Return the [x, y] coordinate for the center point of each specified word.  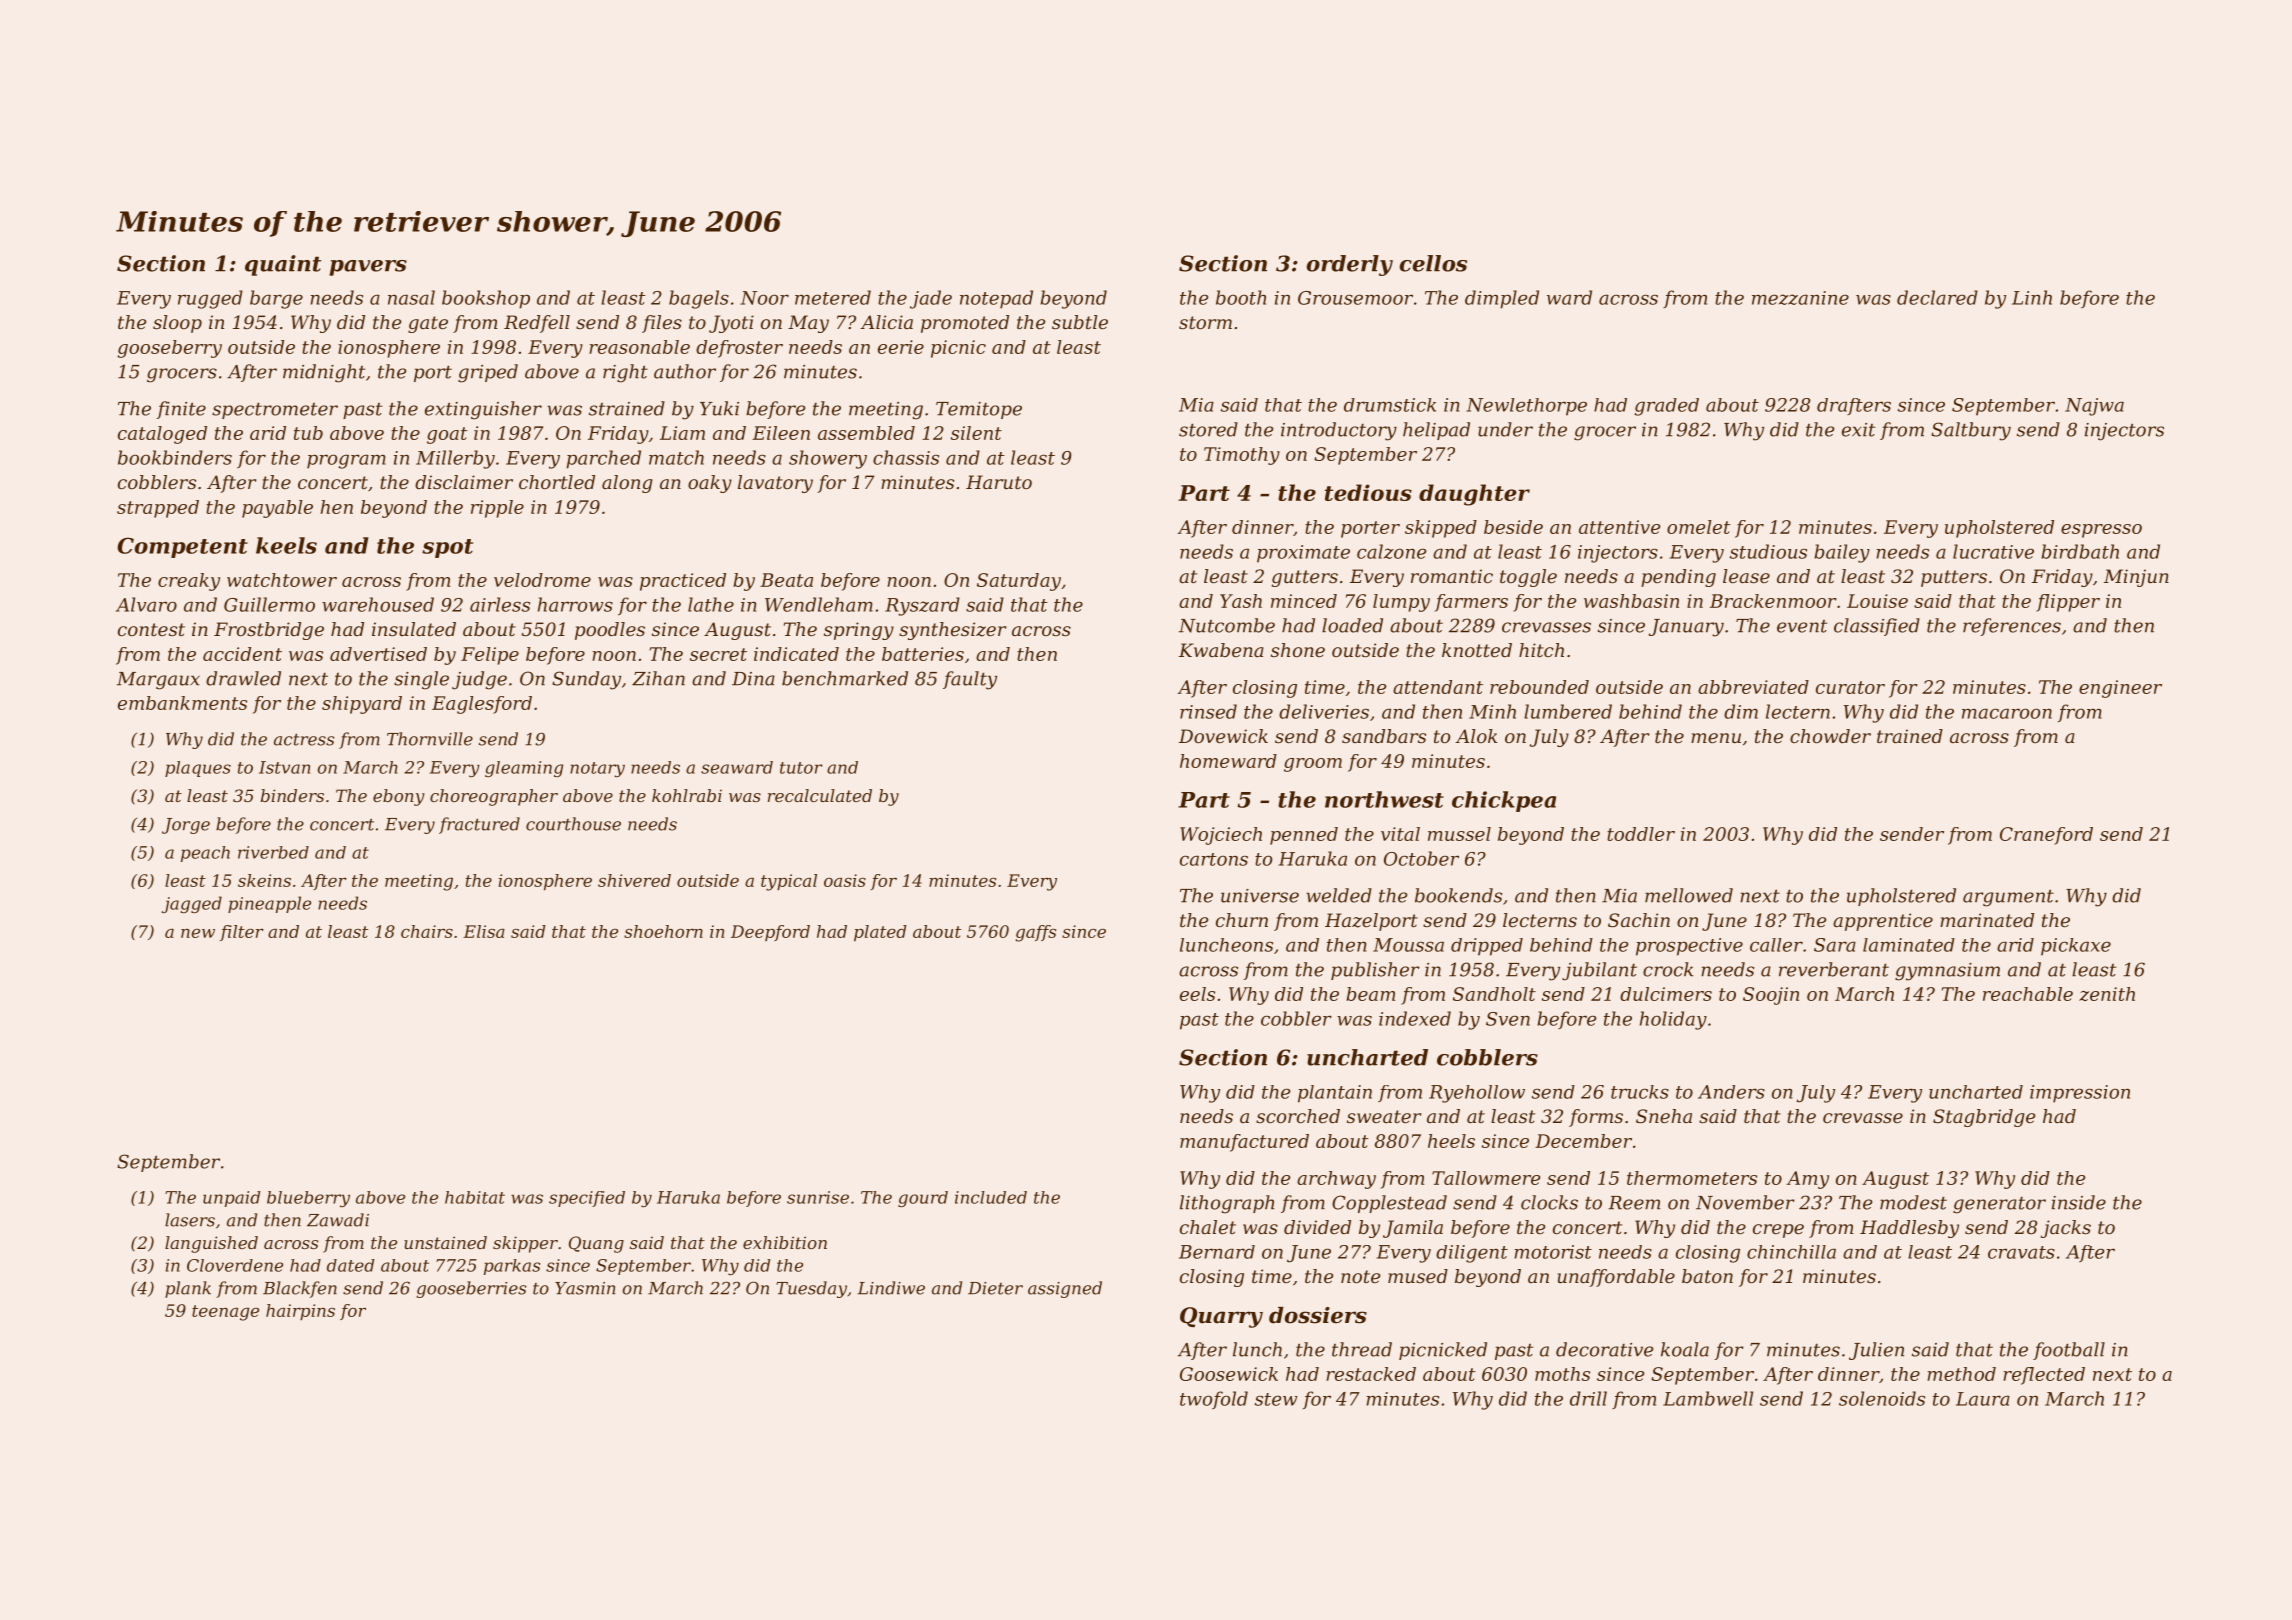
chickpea [1504, 801]
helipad [1436, 431]
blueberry [308, 1199]
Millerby [455, 459]
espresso [2101, 531]
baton [1707, 1276]
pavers [368, 268]
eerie [901, 347]
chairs [427, 931]
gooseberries [471, 1289]
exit [1858, 430]
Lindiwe [891, 1288]
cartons [1214, 859]
